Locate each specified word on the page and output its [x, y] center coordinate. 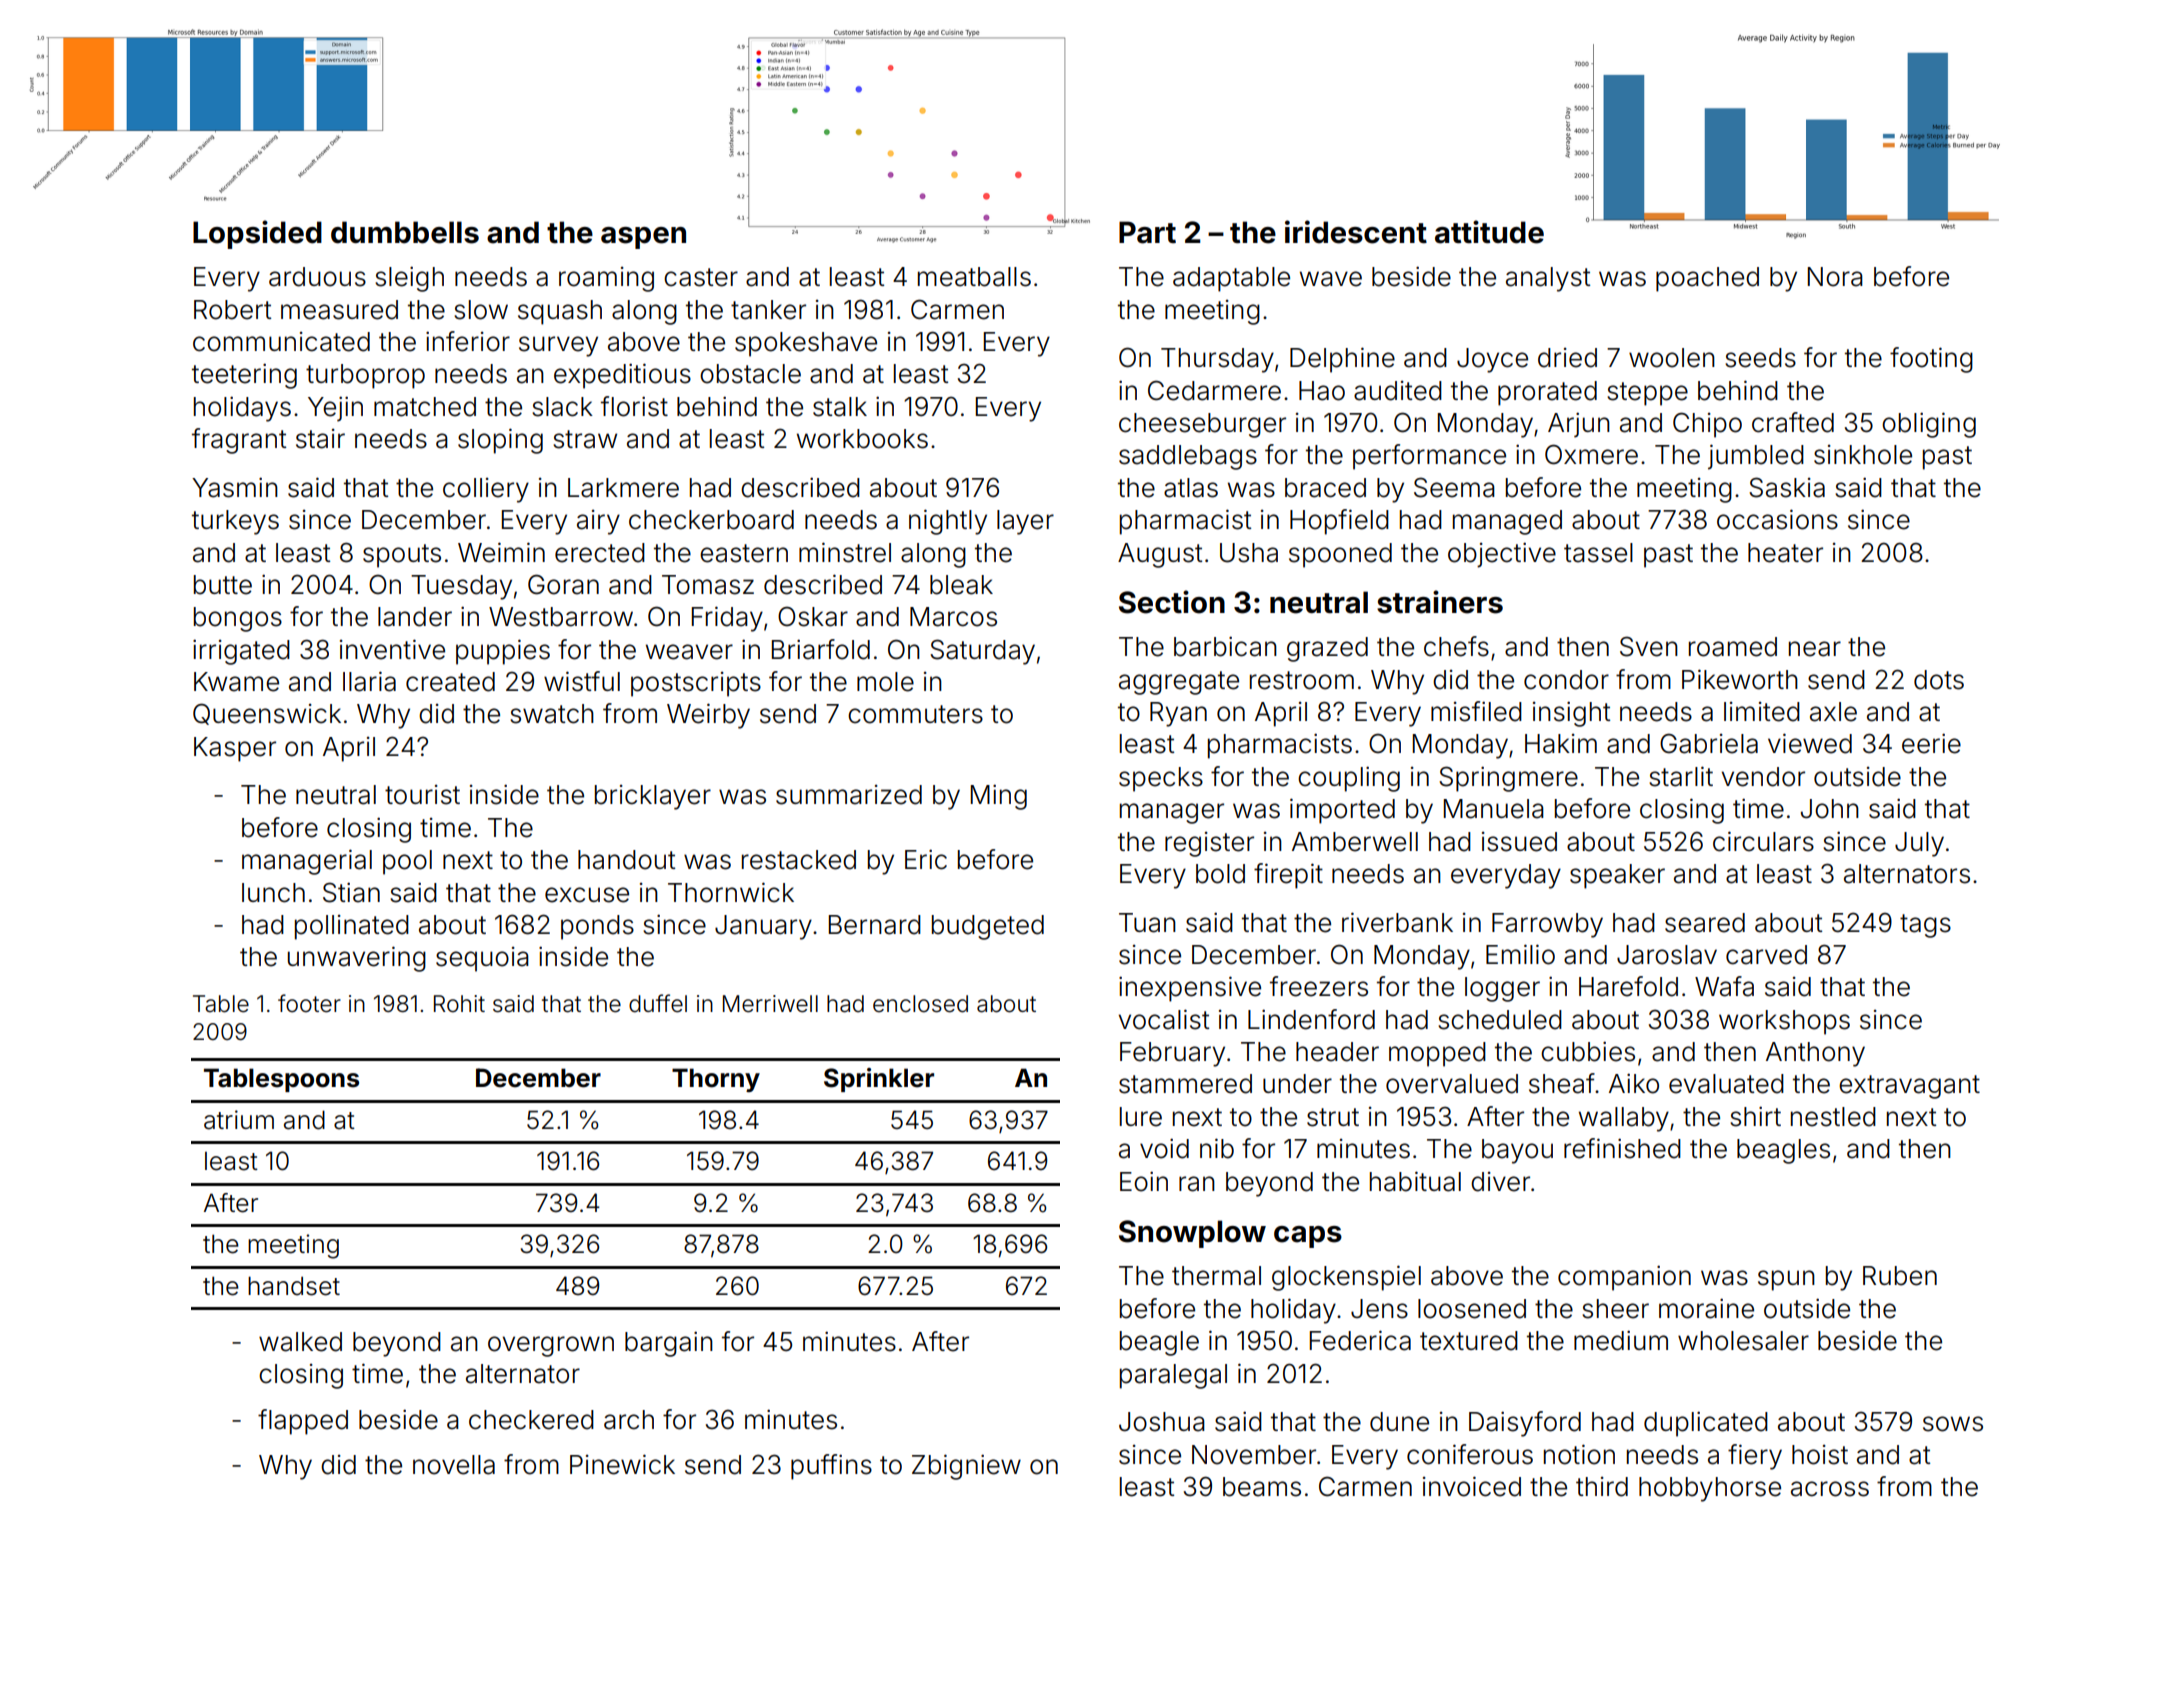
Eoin [1144, 1181]
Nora [1835, 277]
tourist [422, 795]
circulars [1763, 841]
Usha [1249, 553]
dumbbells [405, 232]
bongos [238, 619]
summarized [849, 795]
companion [1624, 1278]
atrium [239, 1120]
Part [1147, 232]
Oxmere [1591, 454]
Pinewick [622, 1464]
